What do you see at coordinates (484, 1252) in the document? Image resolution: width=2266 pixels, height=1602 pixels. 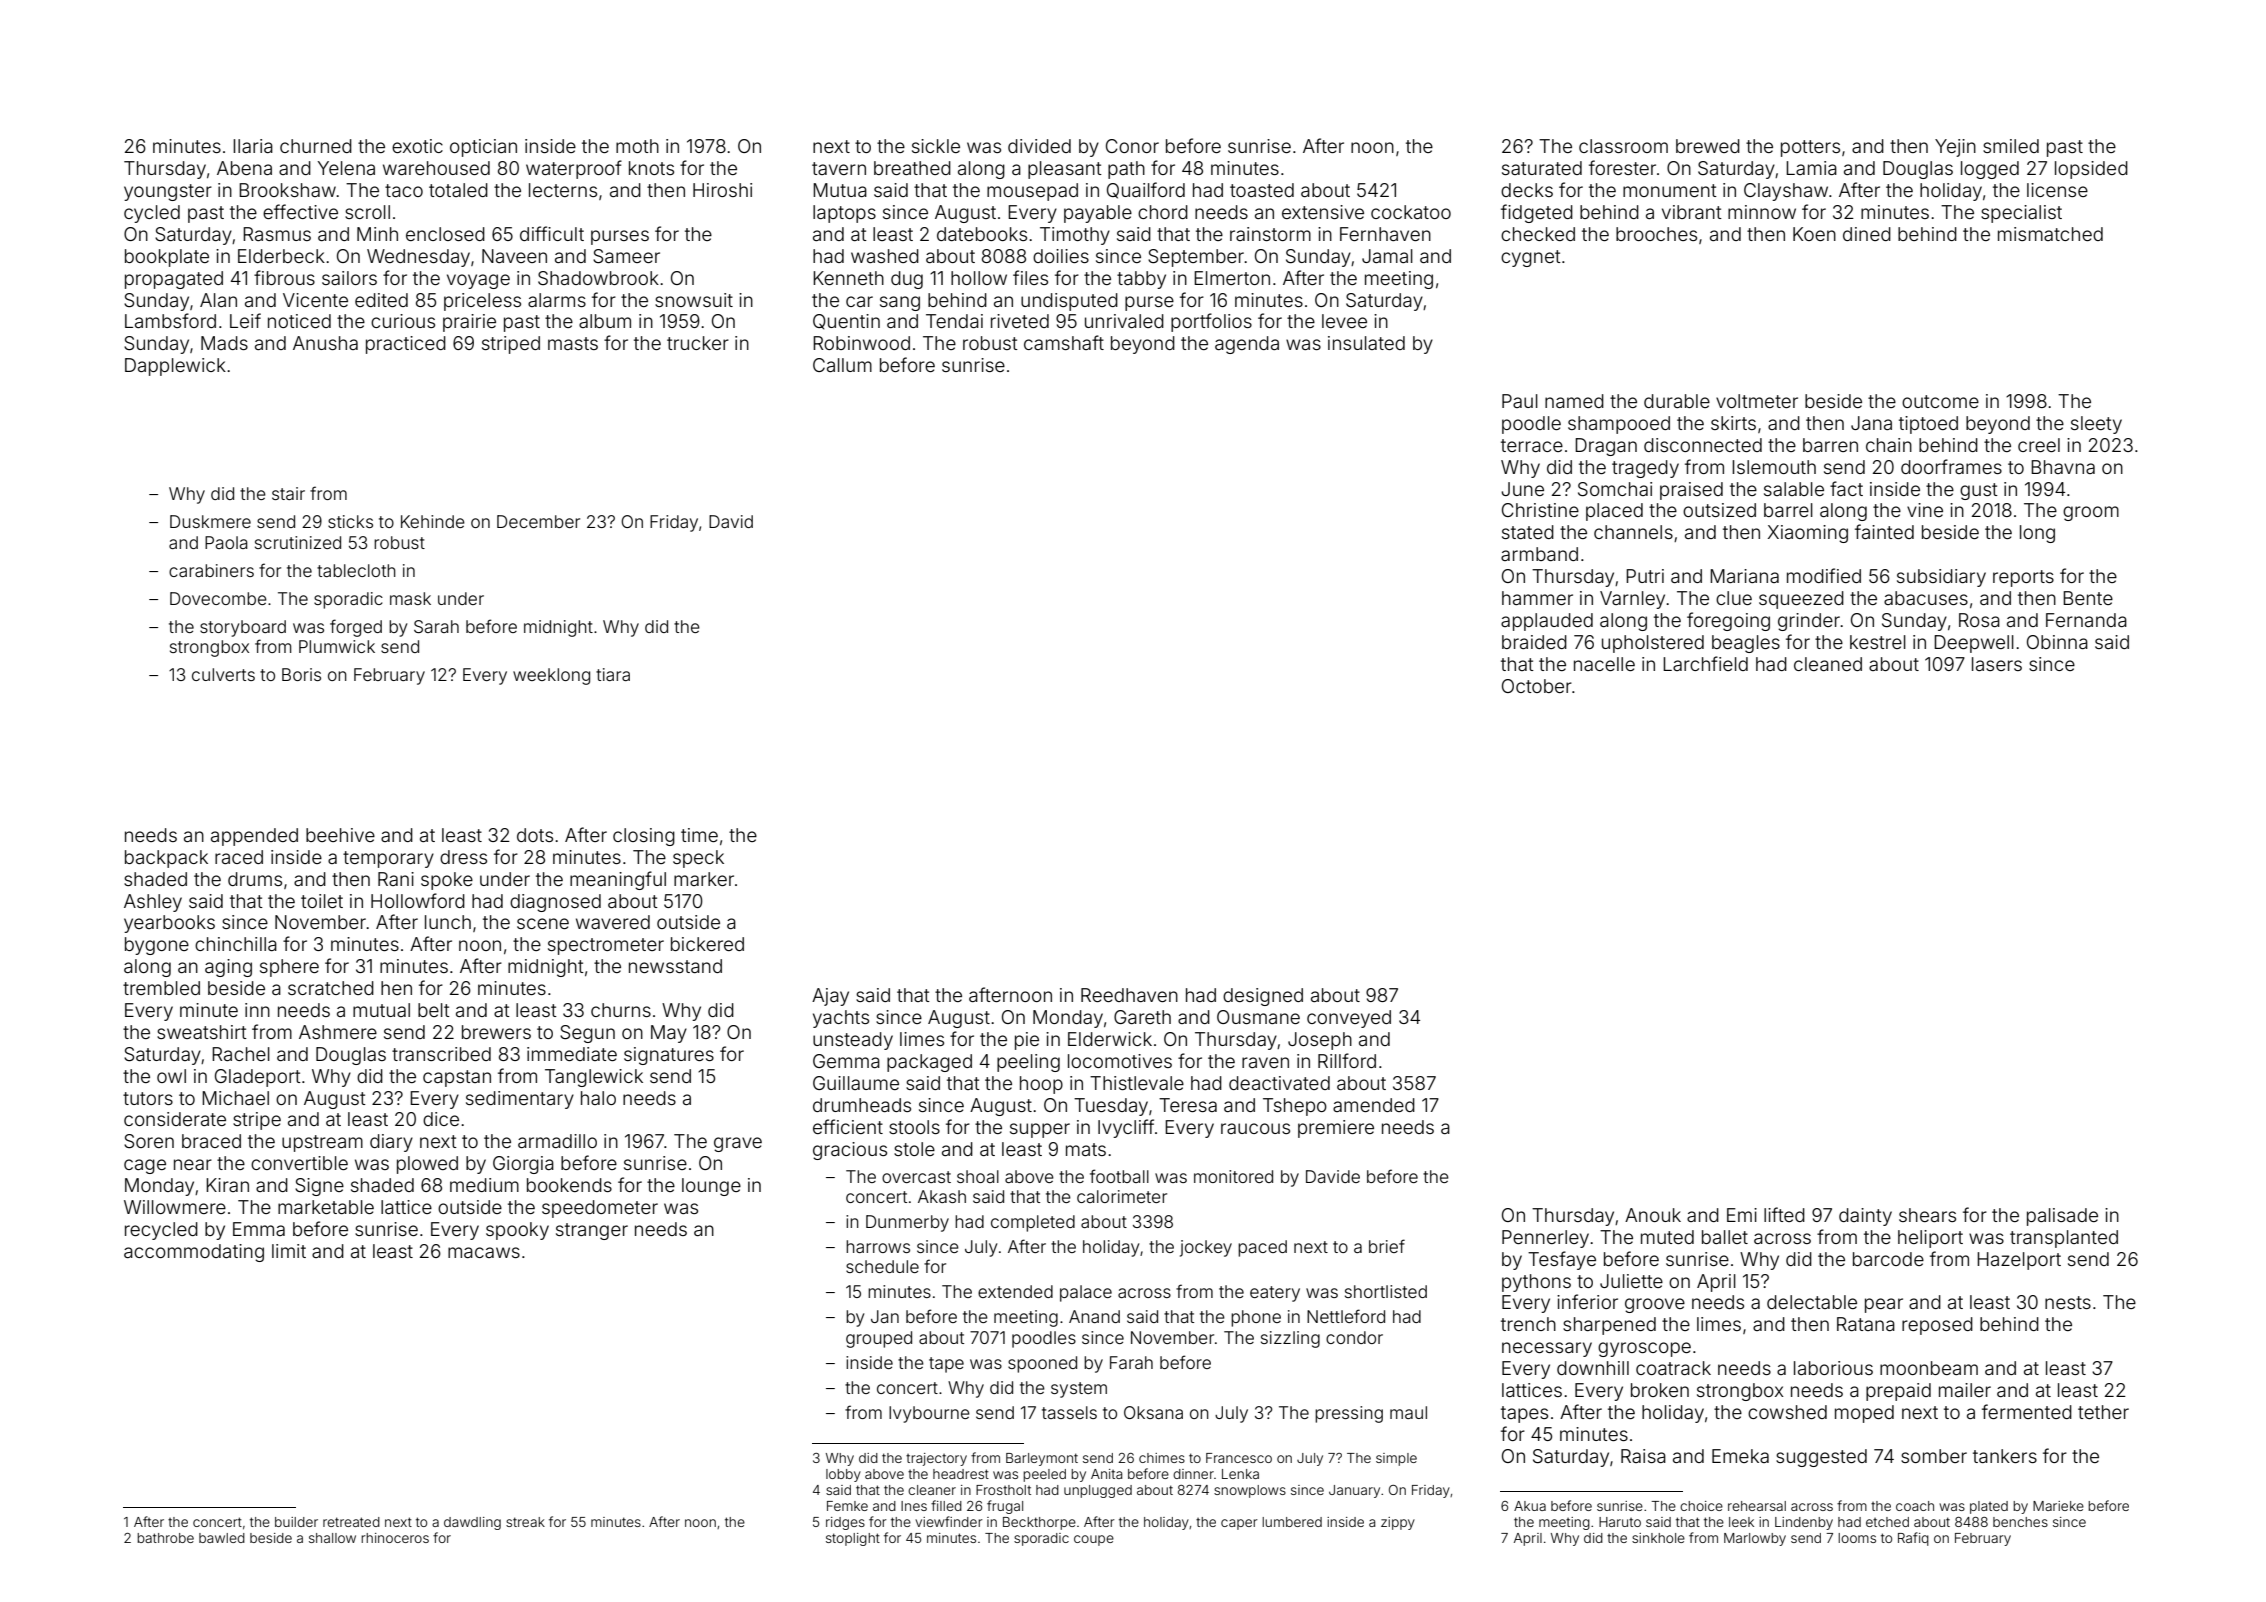 I see `macaws` at bounding box center [484, 1252].
